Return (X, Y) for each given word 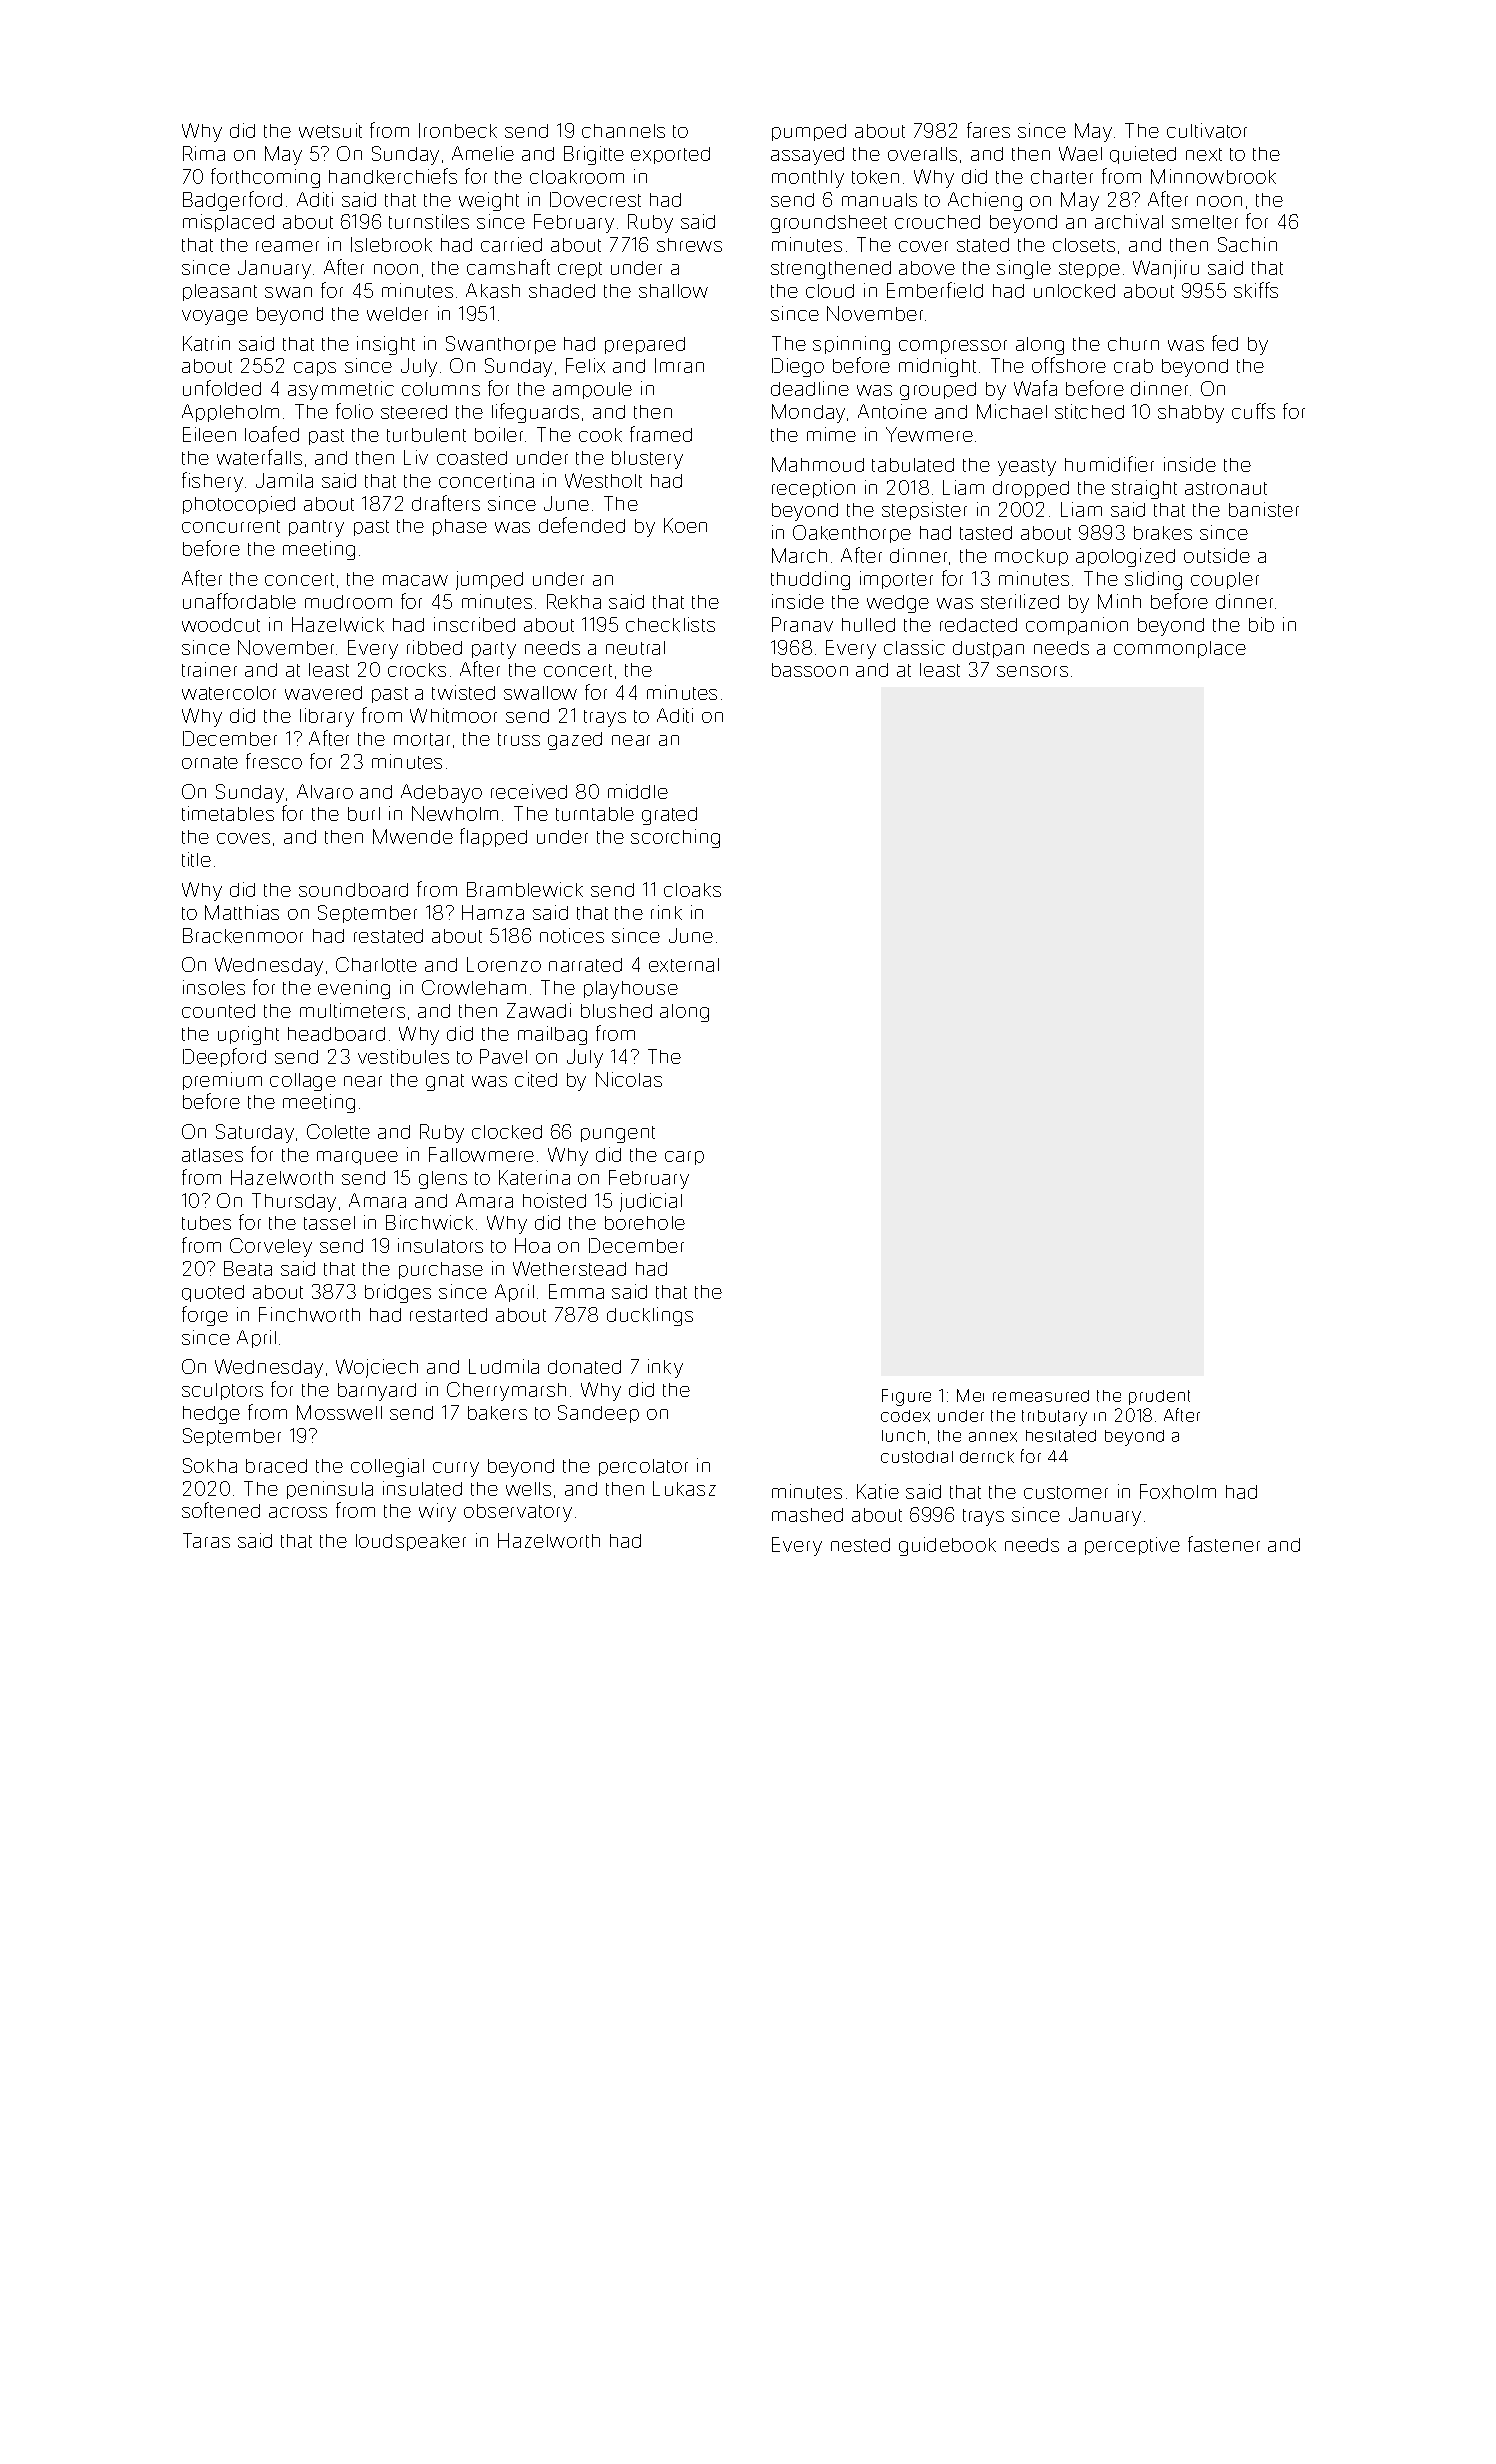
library (327, 717)
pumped (809, 132)
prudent (1159, 1397)
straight (1144, 489)
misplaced (228, 223)
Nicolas (629, 1079)
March (799, 555)
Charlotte (376, 964)
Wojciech (377, 1368)
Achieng (985, 201)
